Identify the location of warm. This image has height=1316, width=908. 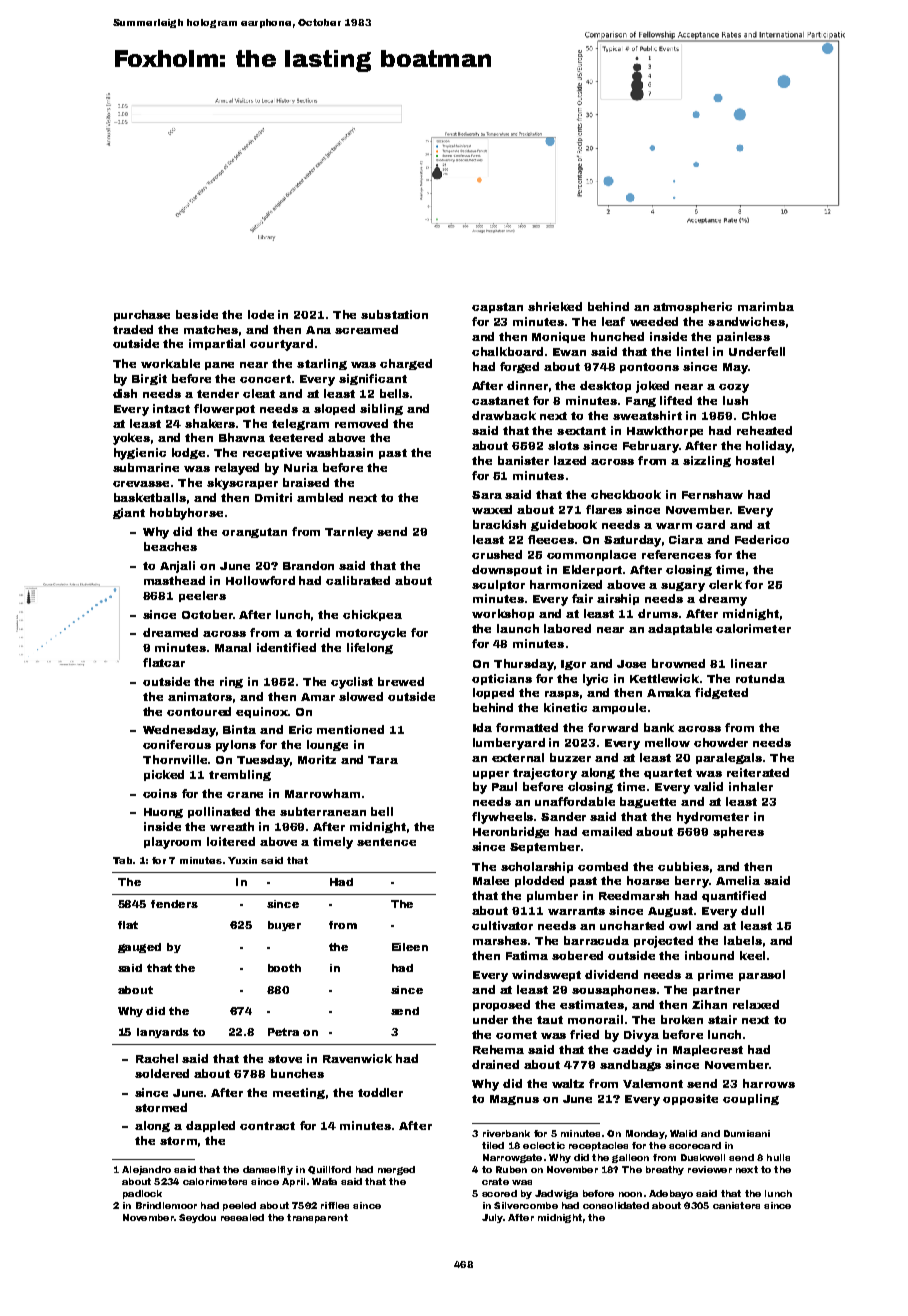
(674, 526).
